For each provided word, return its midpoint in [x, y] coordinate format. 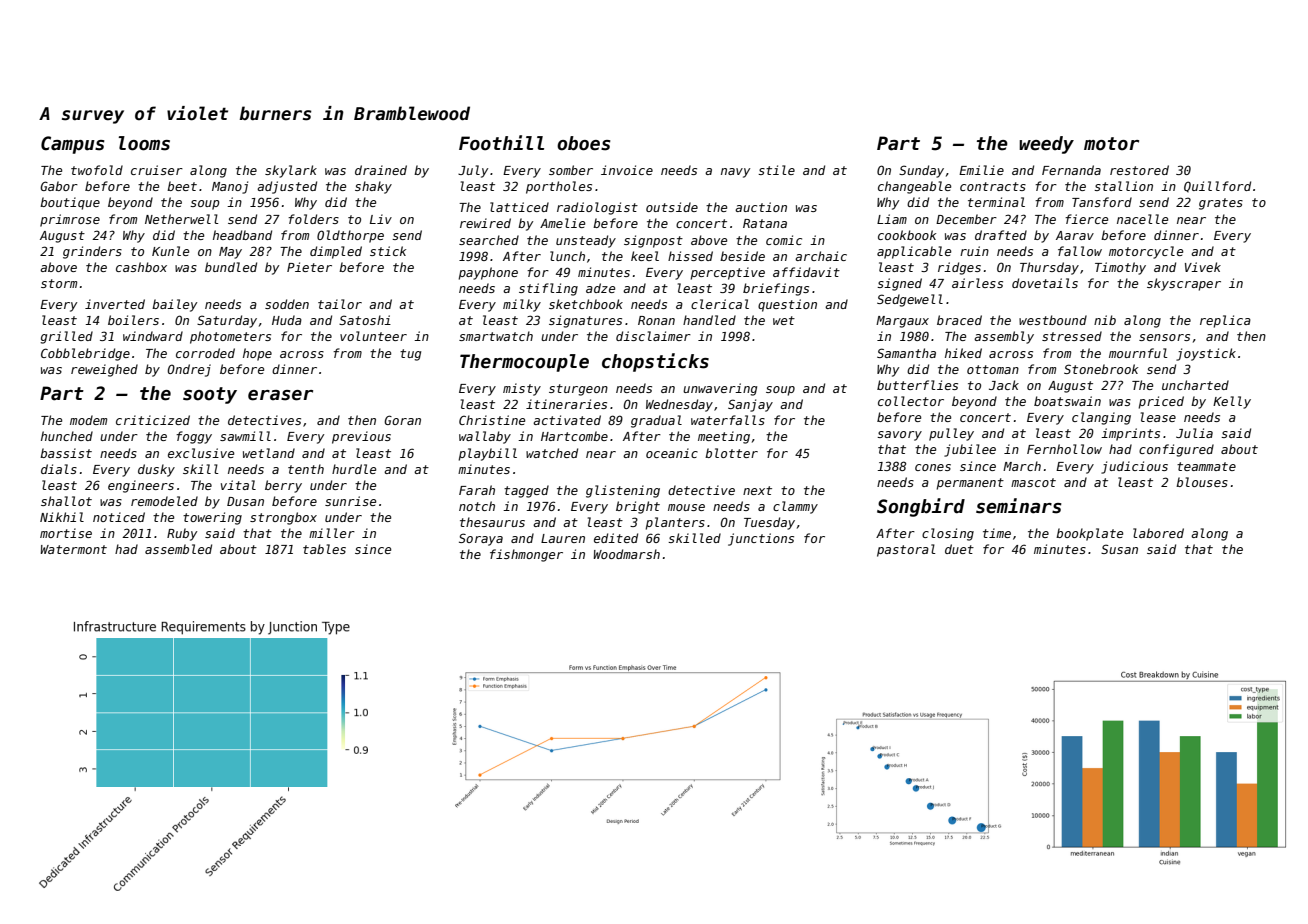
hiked [963, 353]
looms [144, 143]
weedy [1046, 145]
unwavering [720, 389]
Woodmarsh [627, 554]
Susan [1119, 549]
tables [324, 549]
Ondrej [189, 370]
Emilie [981, 170]
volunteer [373, 336]
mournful [1138, 353]
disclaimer [653, 336]
